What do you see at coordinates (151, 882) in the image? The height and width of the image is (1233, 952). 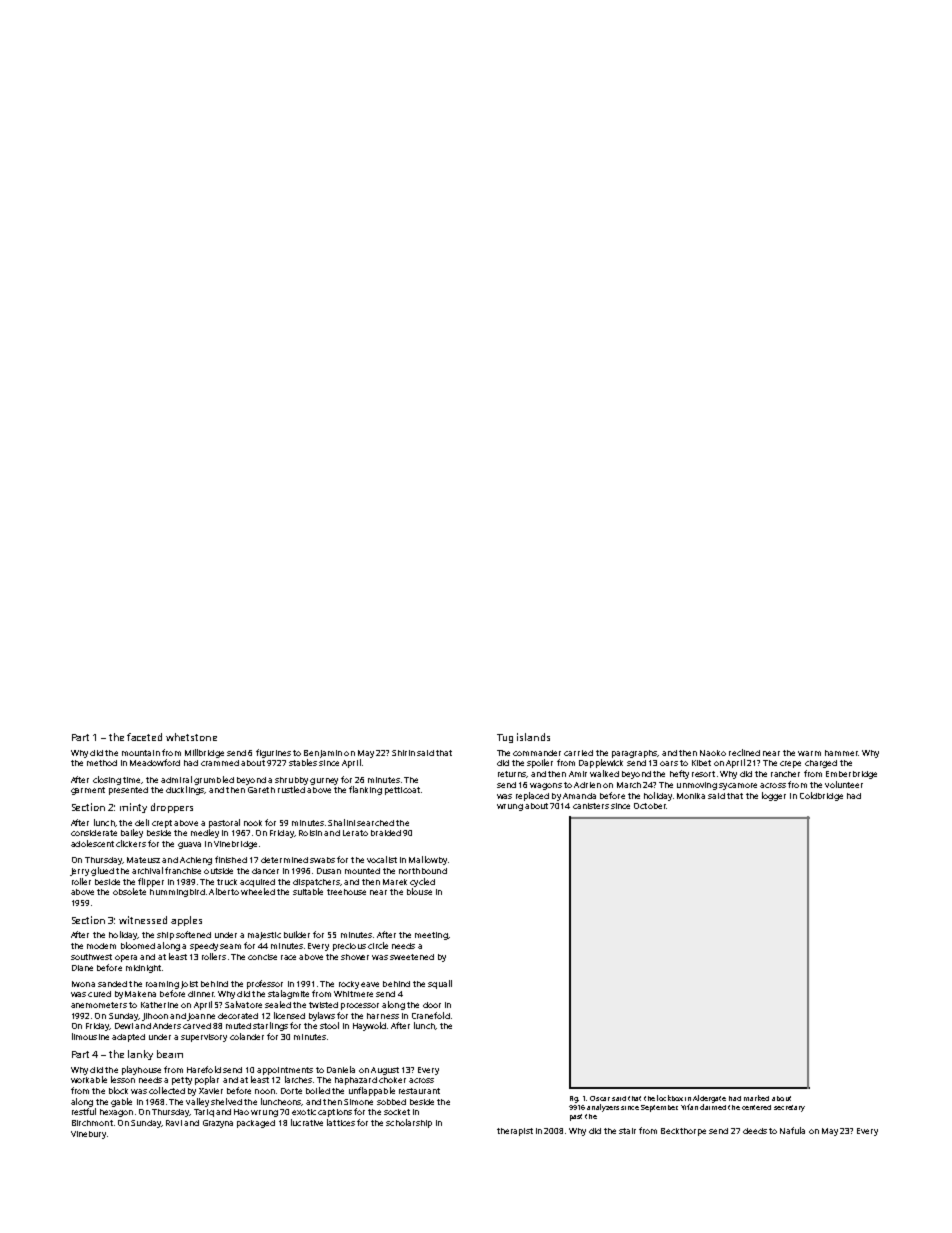 I see `flipper` at bounding box center [151, 882].
